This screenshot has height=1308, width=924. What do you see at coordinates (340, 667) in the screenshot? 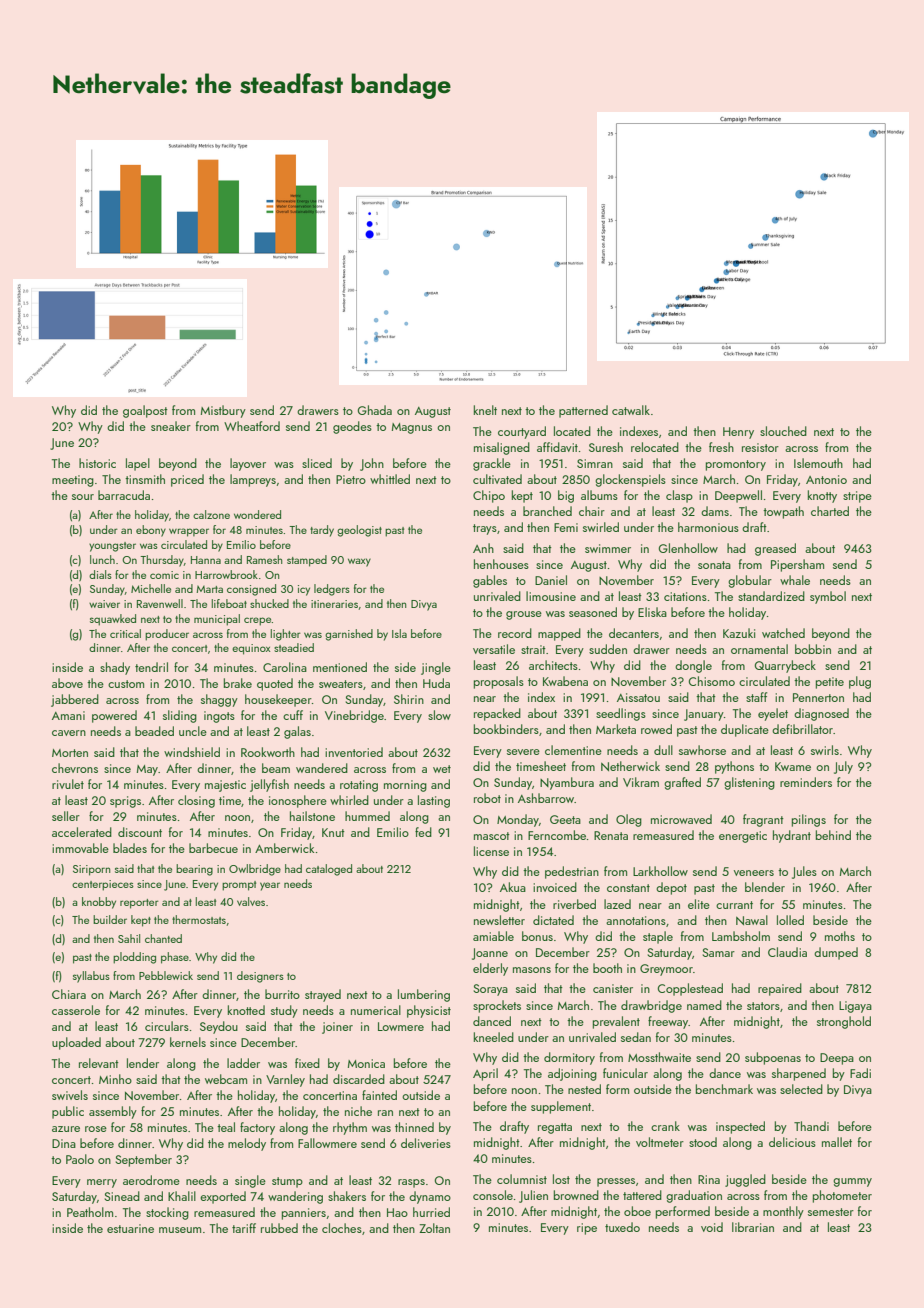
I see `mentioned` at bounding box center [340, 667].
